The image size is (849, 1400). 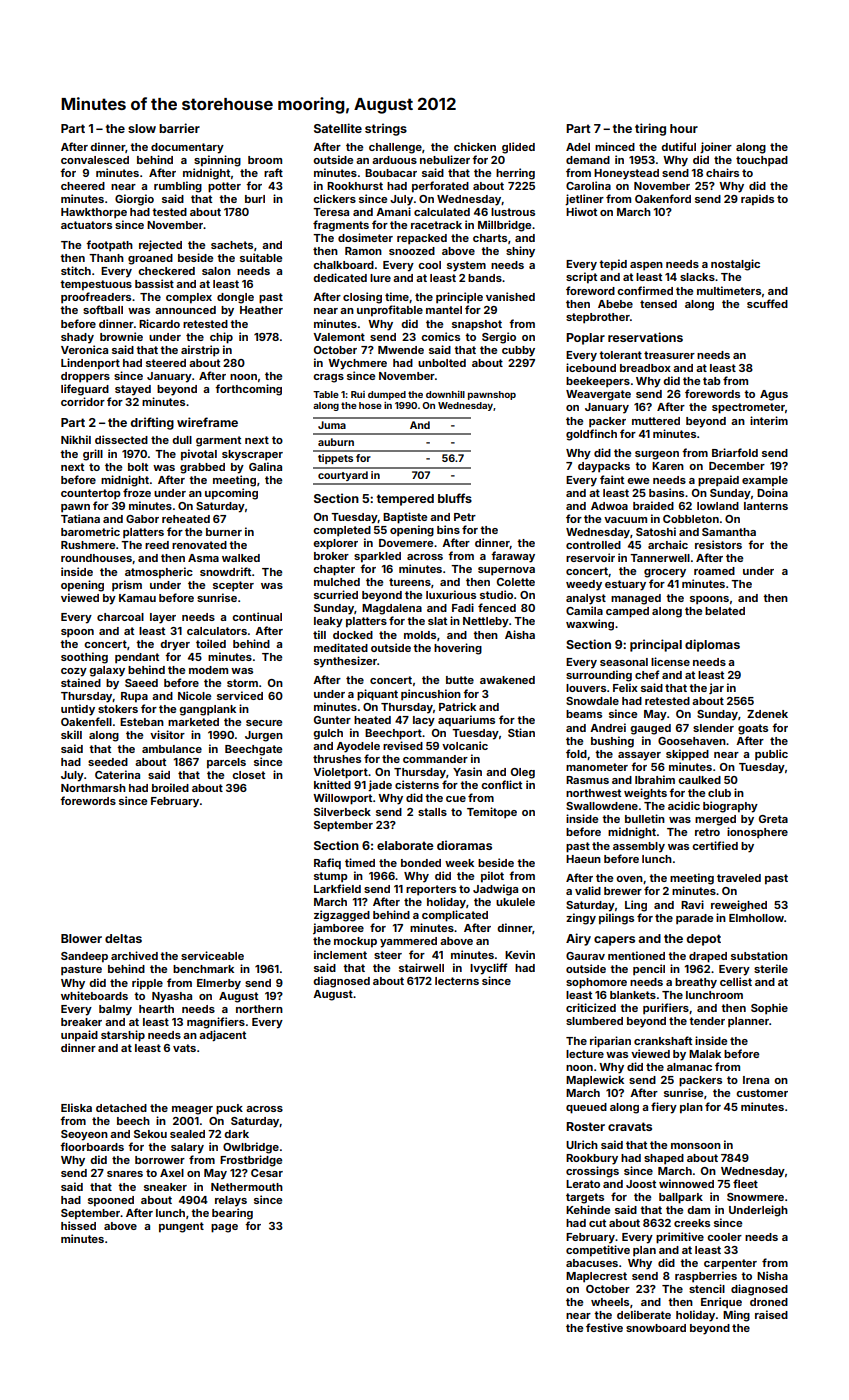 I want to click on burner, so click(x=224, y=532).
